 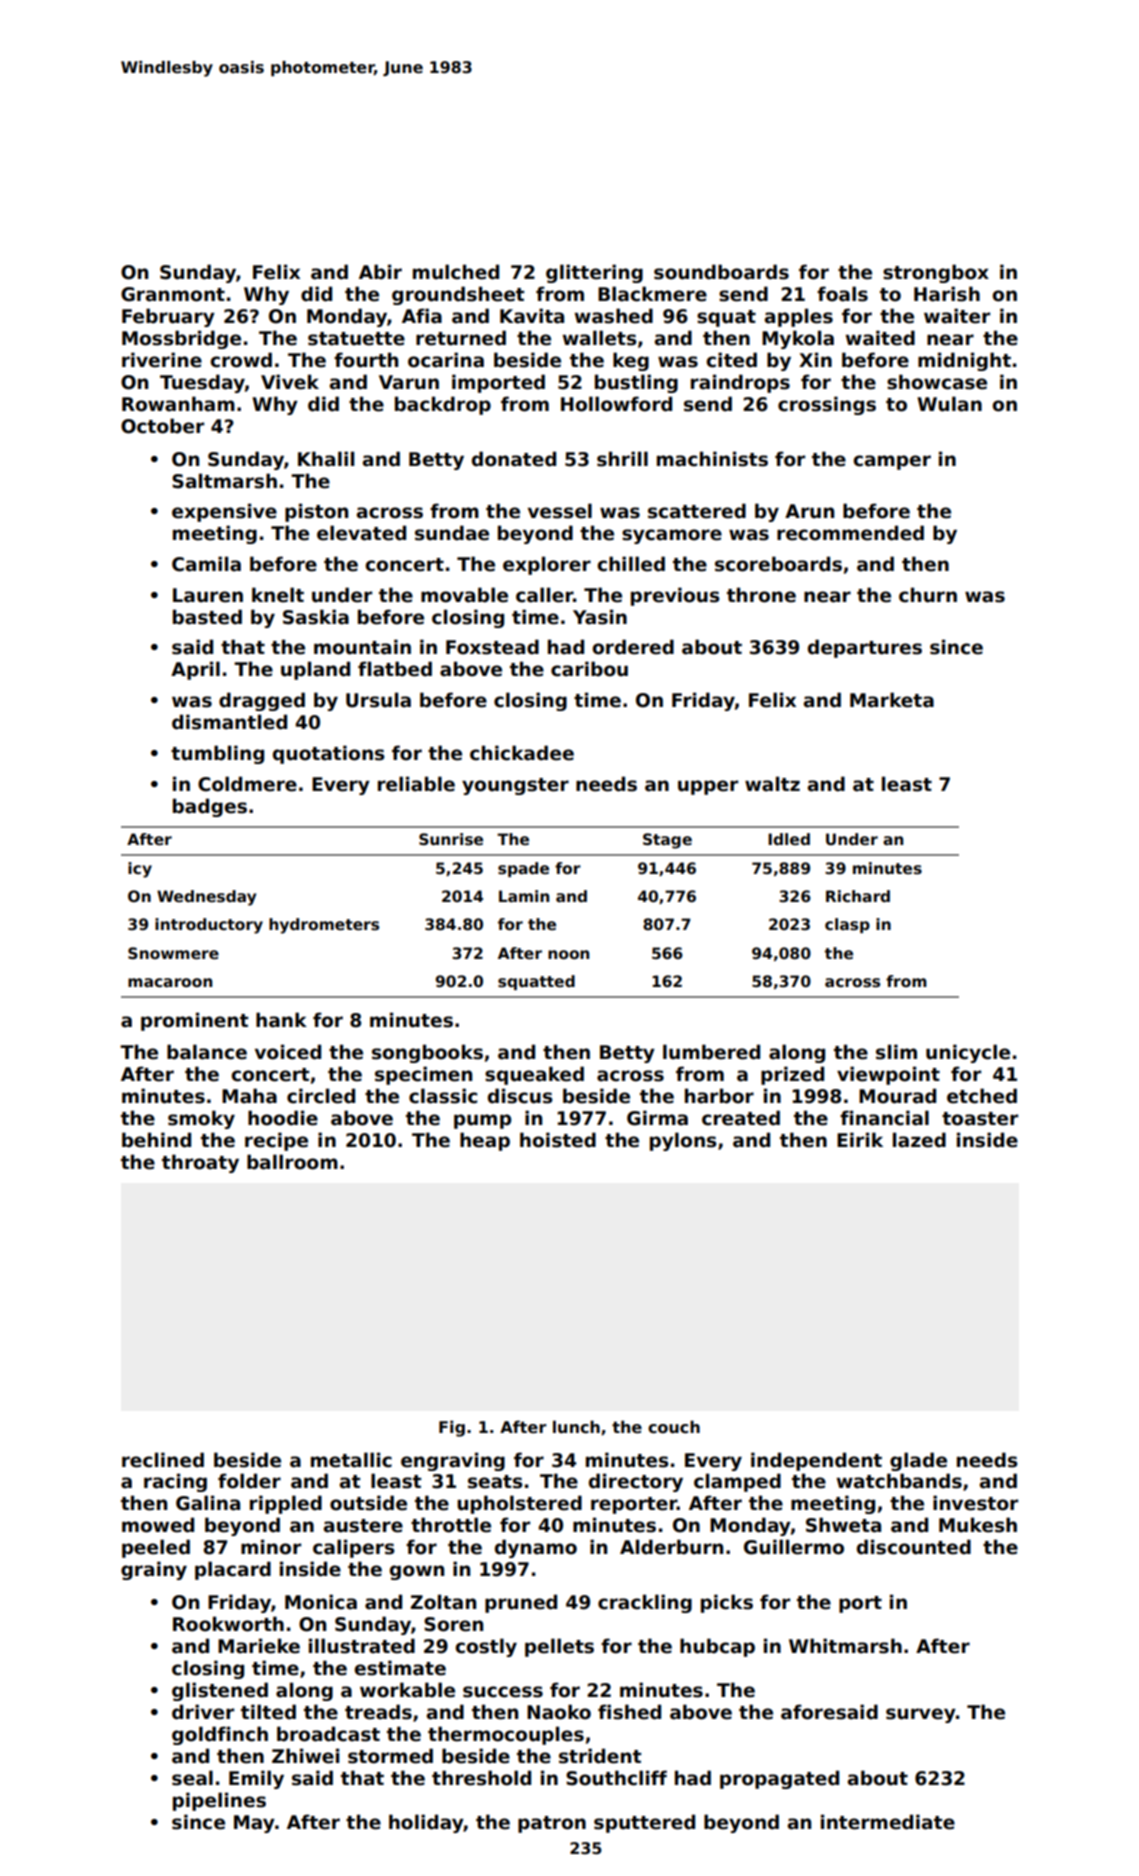 What do you see at coordinates (919, 1140) in the screenshot?
I see `lazed` at bounding box center [919, 1140].
